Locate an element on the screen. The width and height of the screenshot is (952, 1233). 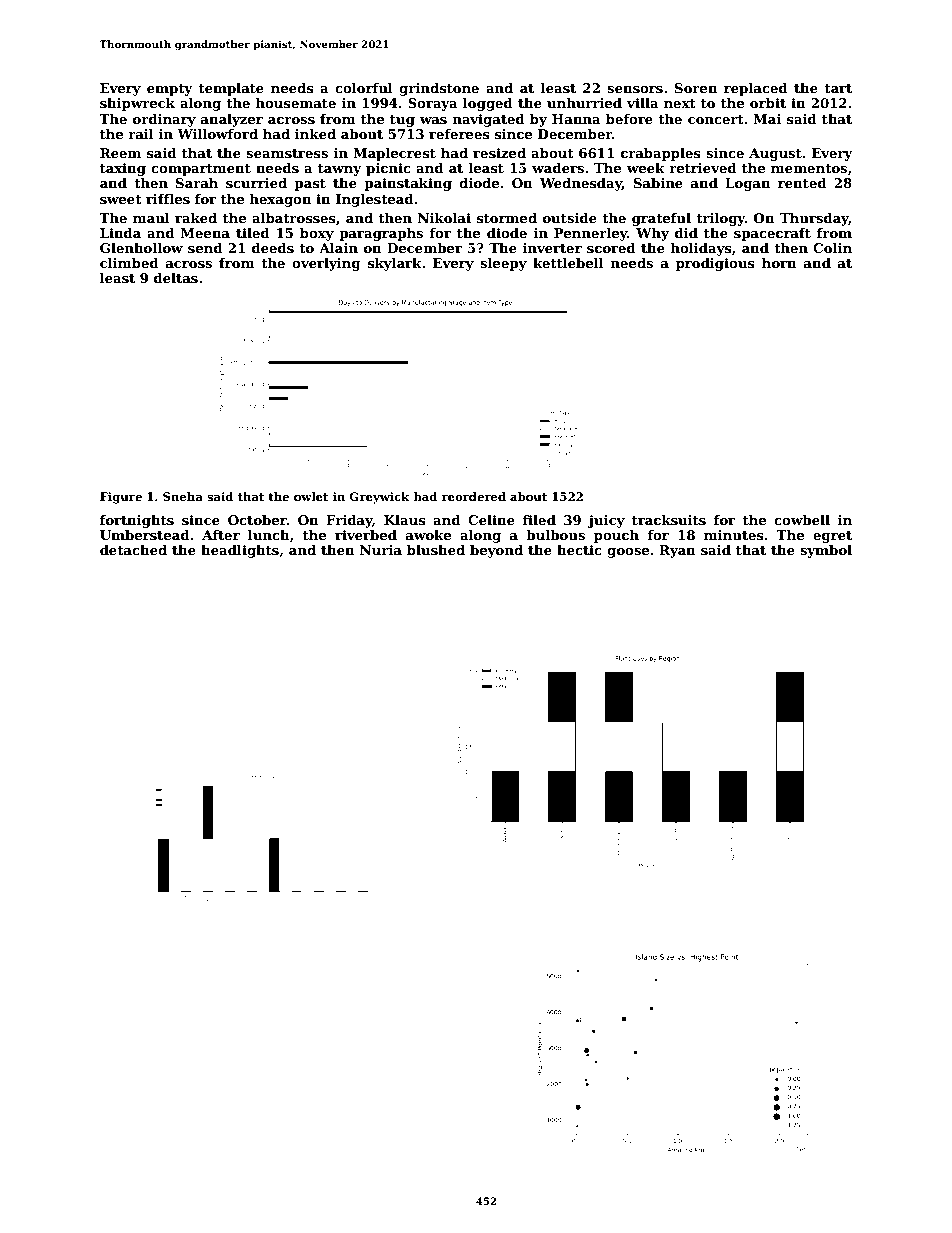
kettlebell is located at coordinates (568, 263).
